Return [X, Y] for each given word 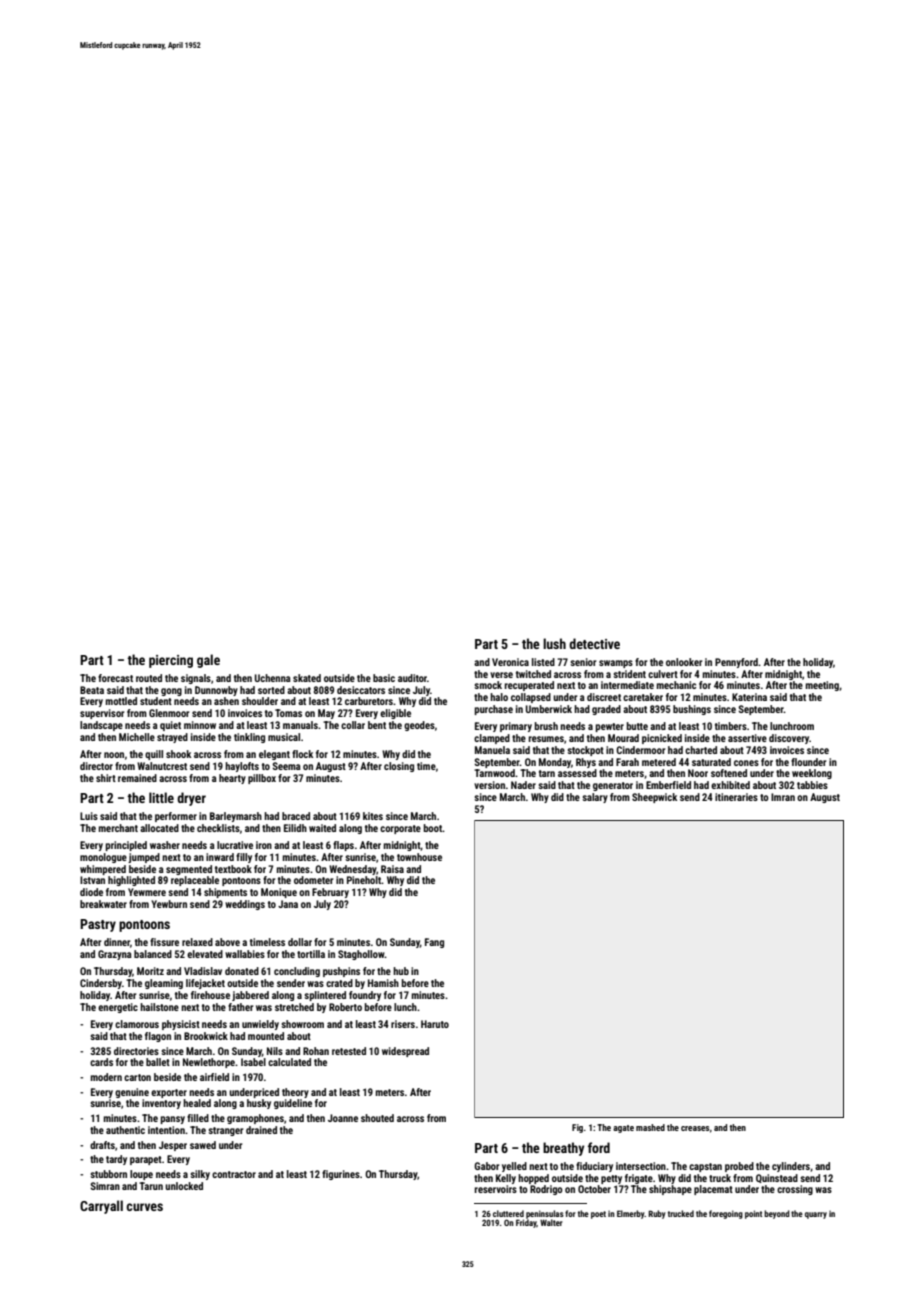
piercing [171, 661]
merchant [118, 828]
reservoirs [496, 1189]
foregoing [726, 1214]
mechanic [676, 685]
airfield [214, 1077]
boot [433, 828]
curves [144, 1207]
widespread [405, 1052]
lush [554, 643]
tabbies [812, 785]
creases [695, 1128]
